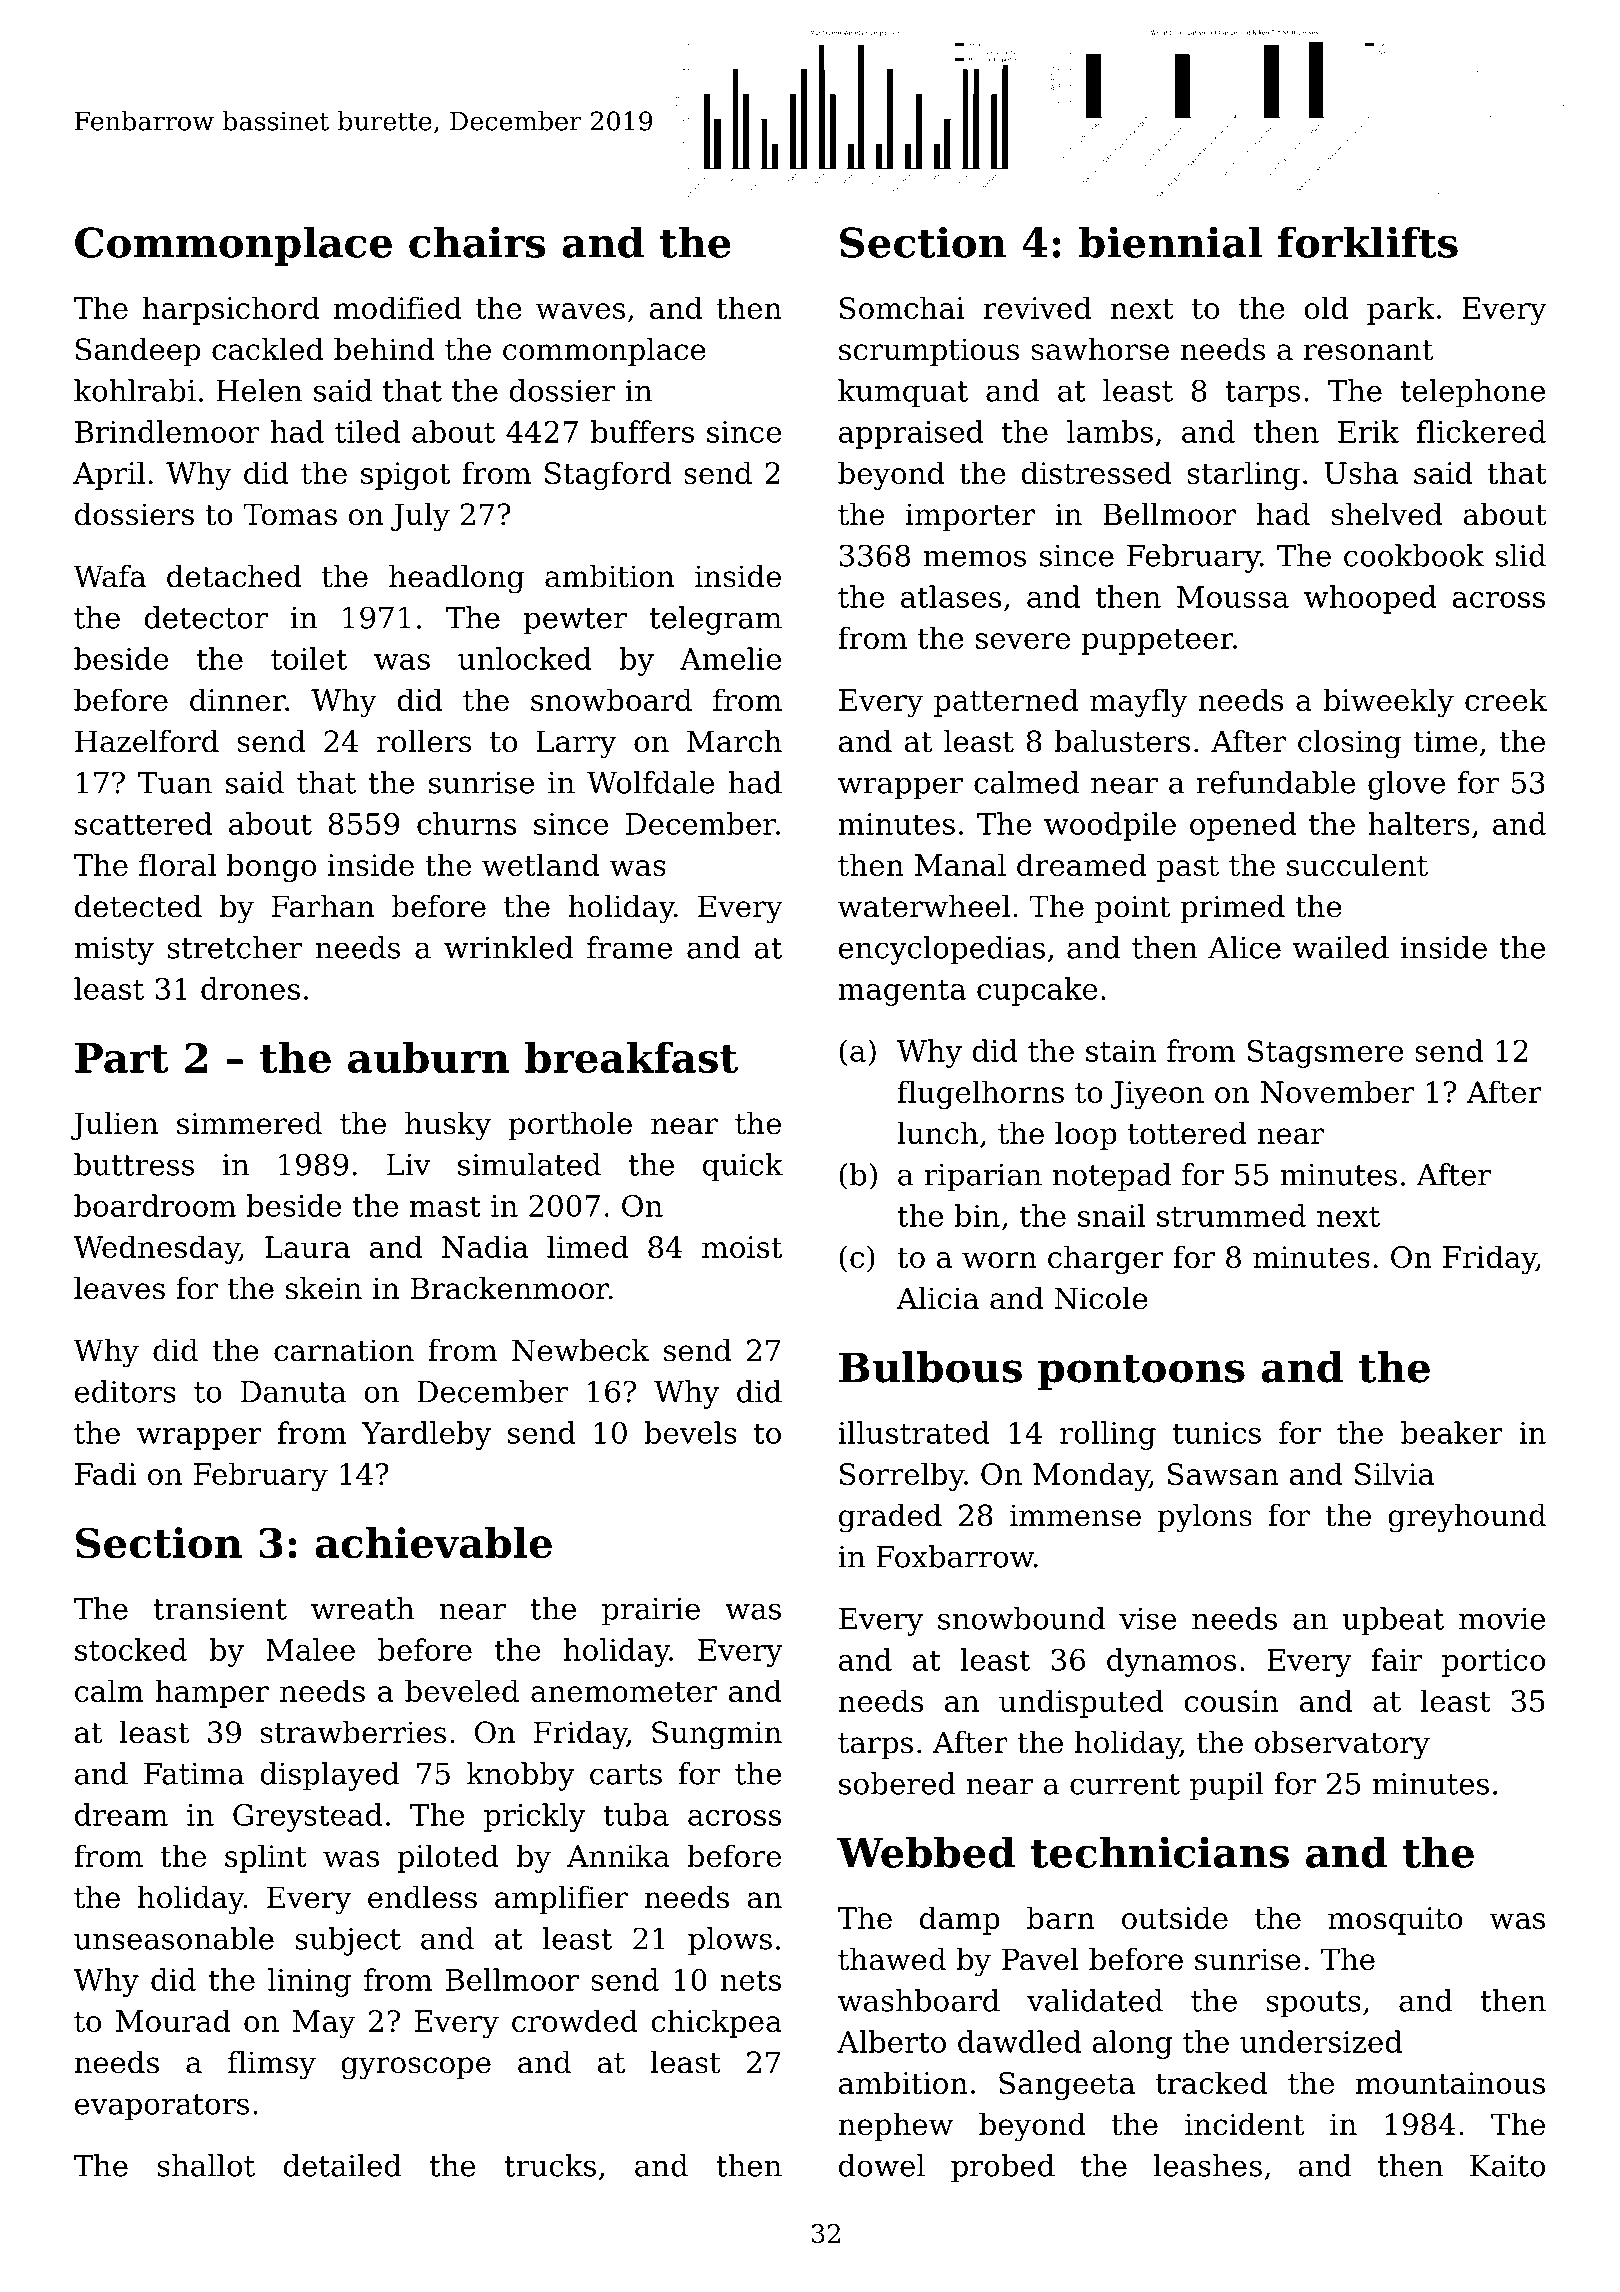  I want to click on biweekly, so click(1388, 702).
